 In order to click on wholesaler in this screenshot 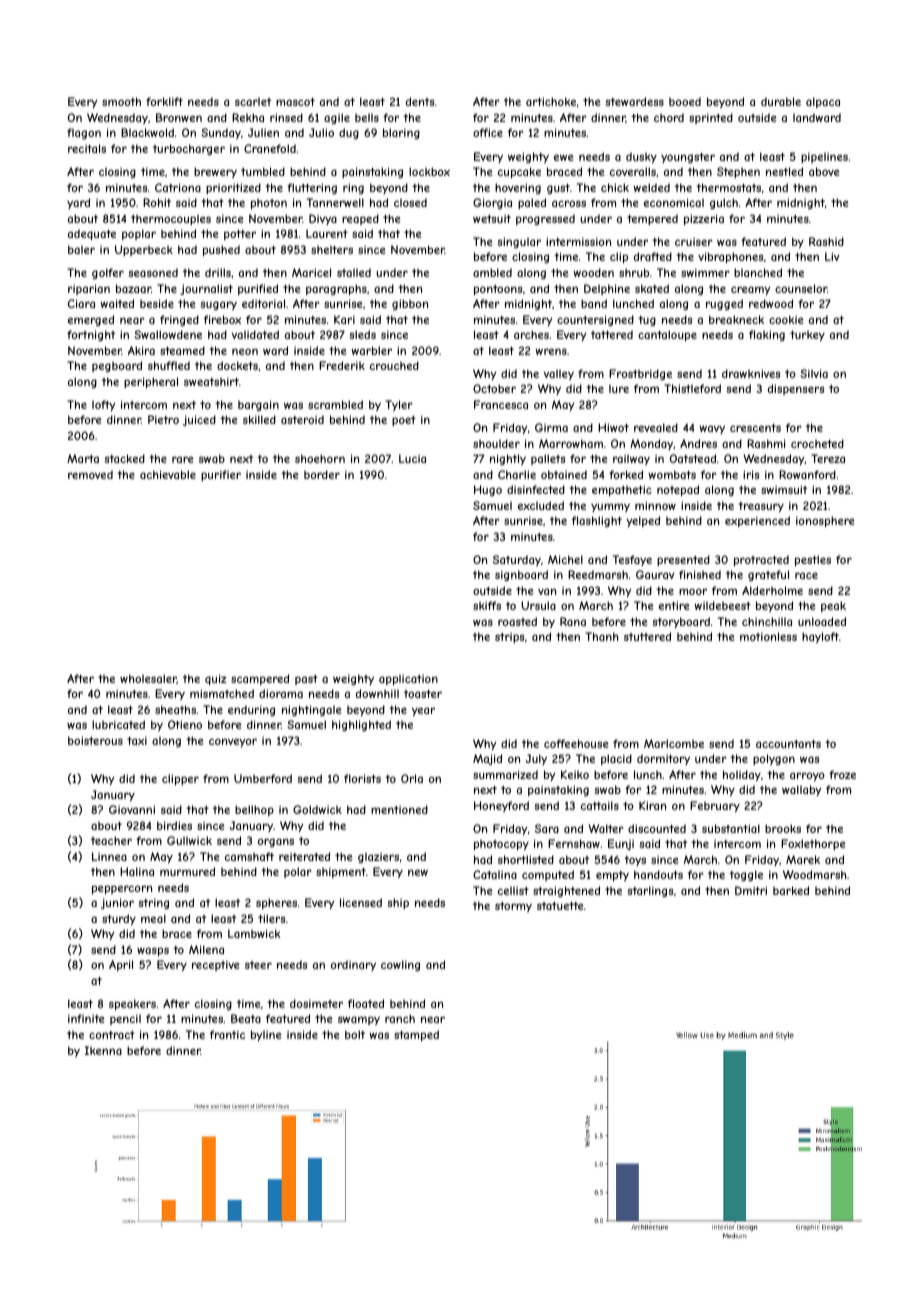, I will do `click(148, 679)`.
